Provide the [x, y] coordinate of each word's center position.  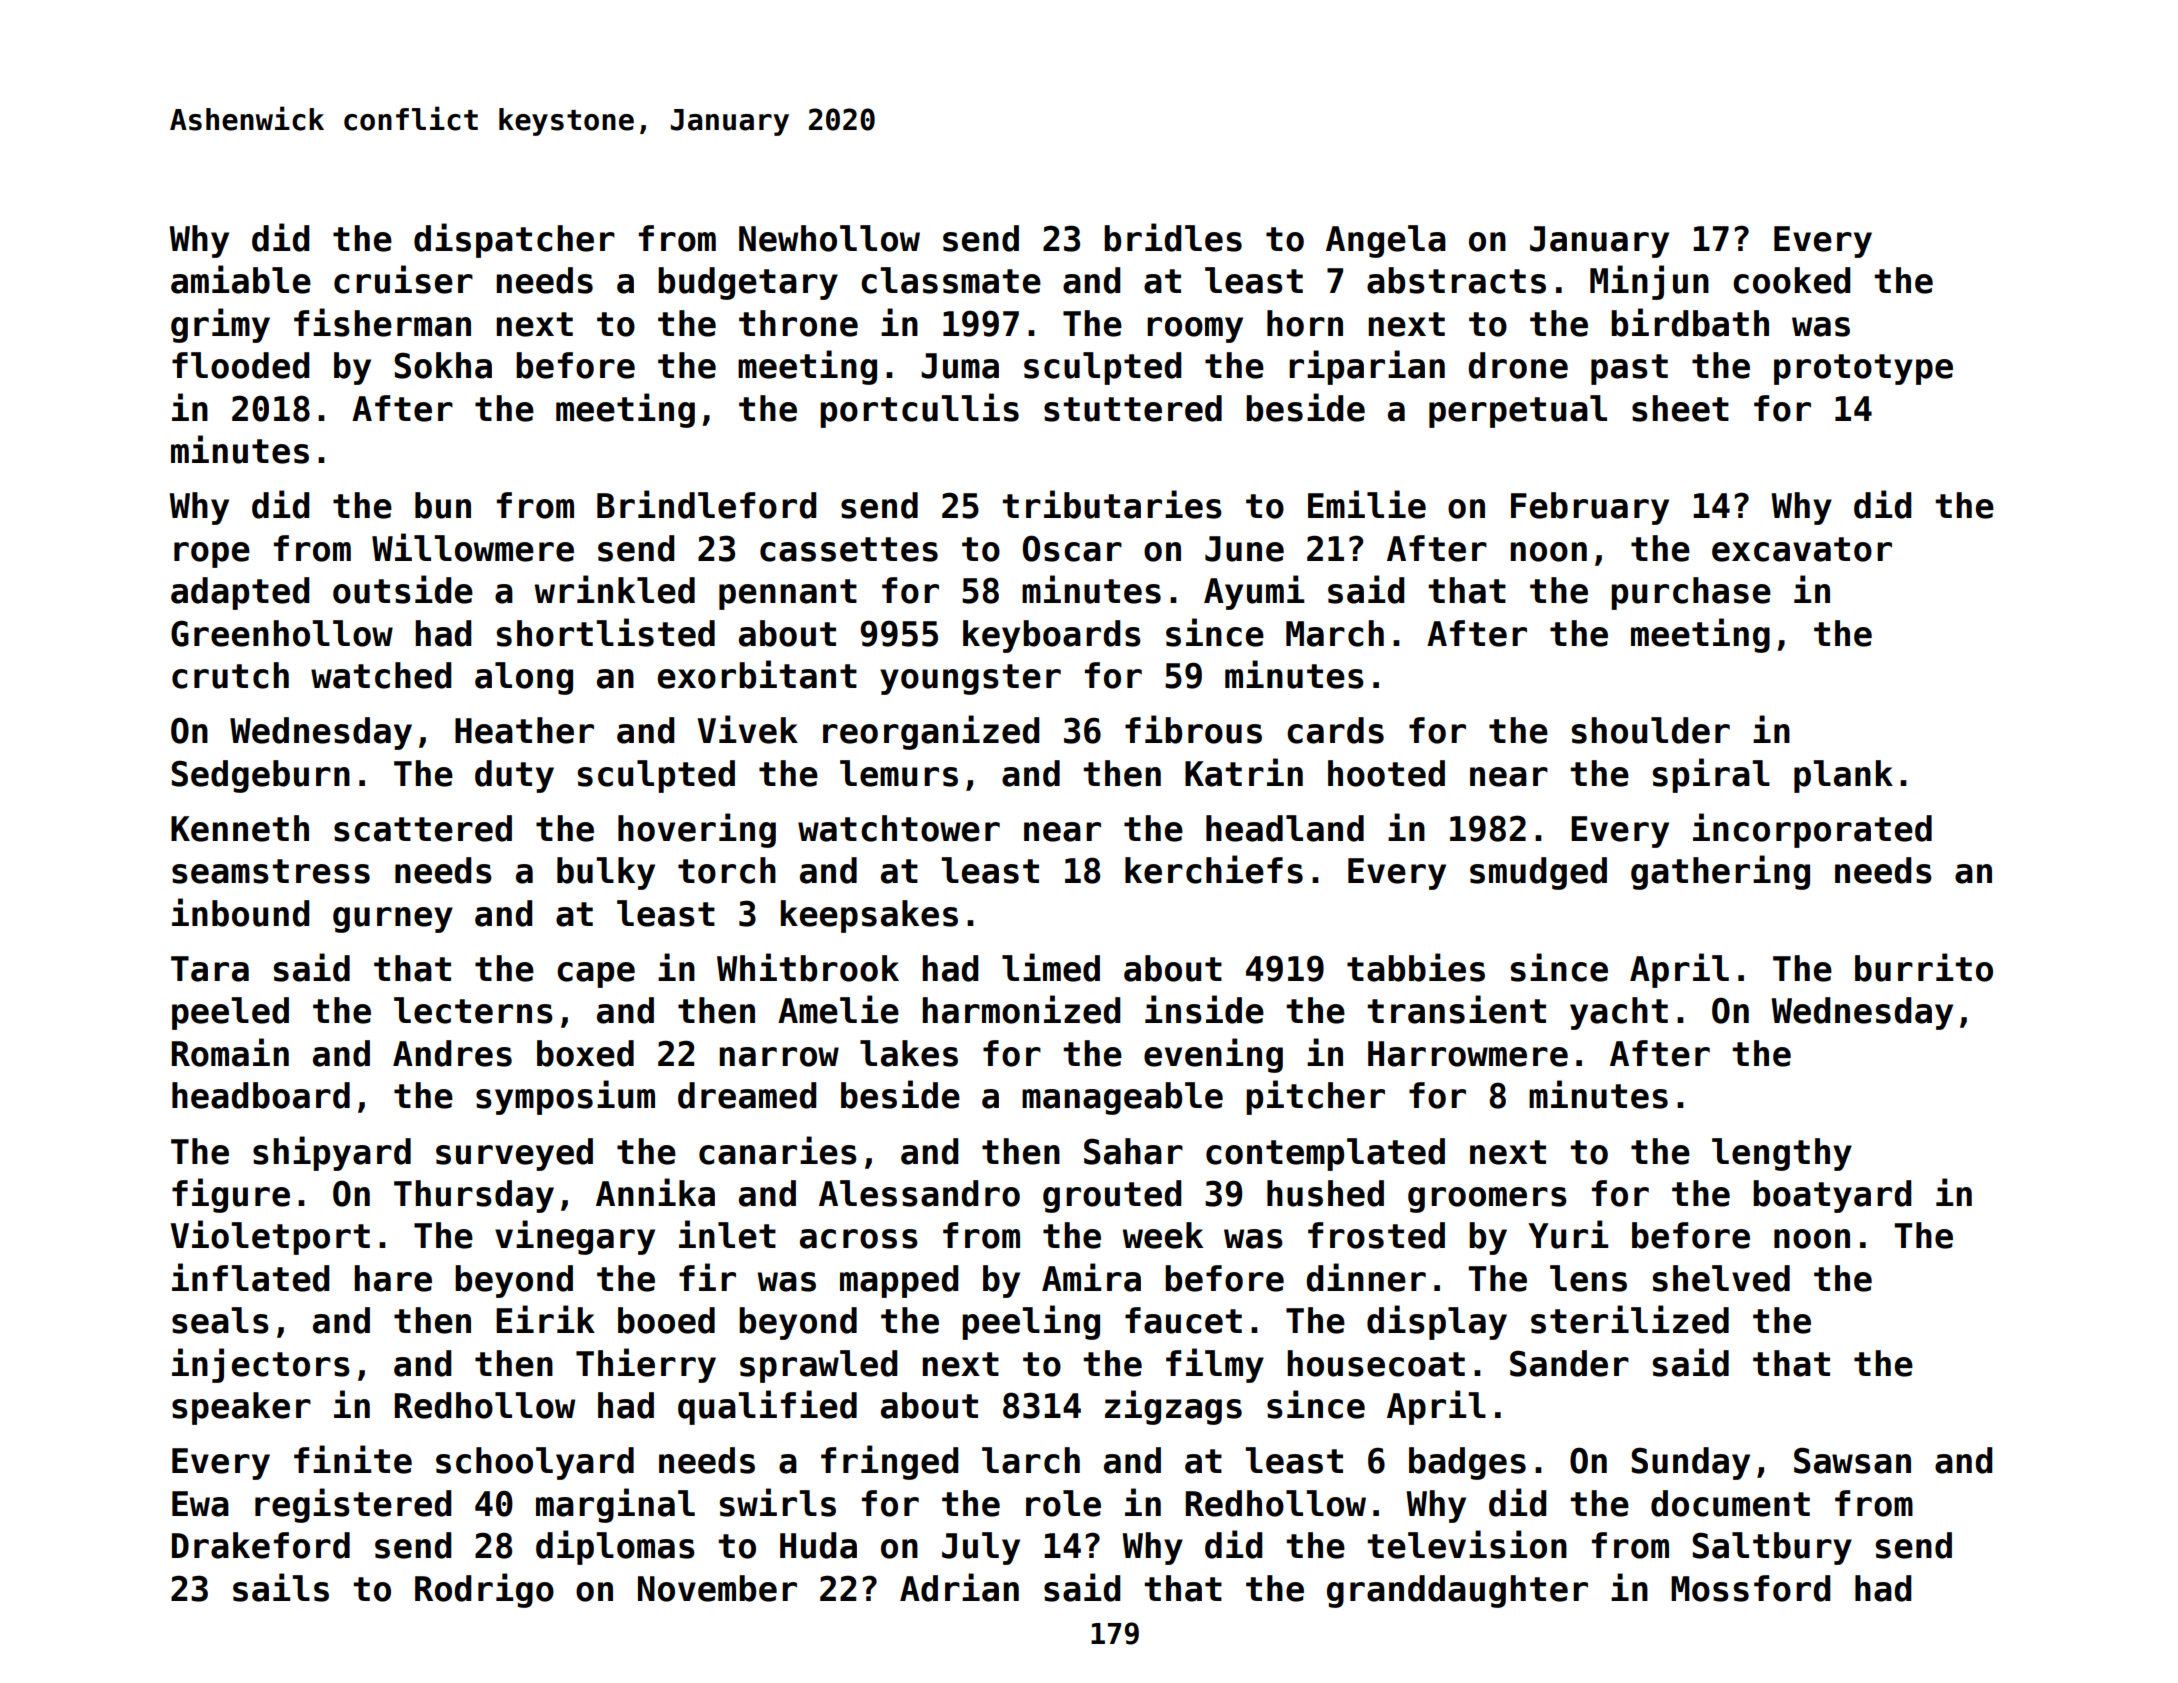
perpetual [1518, 411]
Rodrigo [484, 1590]
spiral [1711, 775]
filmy [1215, 1365]
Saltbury [1772, 1548]
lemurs [899, 773]
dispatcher [514, 240]
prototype [1863, 369]
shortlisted [606, 632]
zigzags [1173, 1407]
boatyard [1832, 1196]
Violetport [270, 1237]
